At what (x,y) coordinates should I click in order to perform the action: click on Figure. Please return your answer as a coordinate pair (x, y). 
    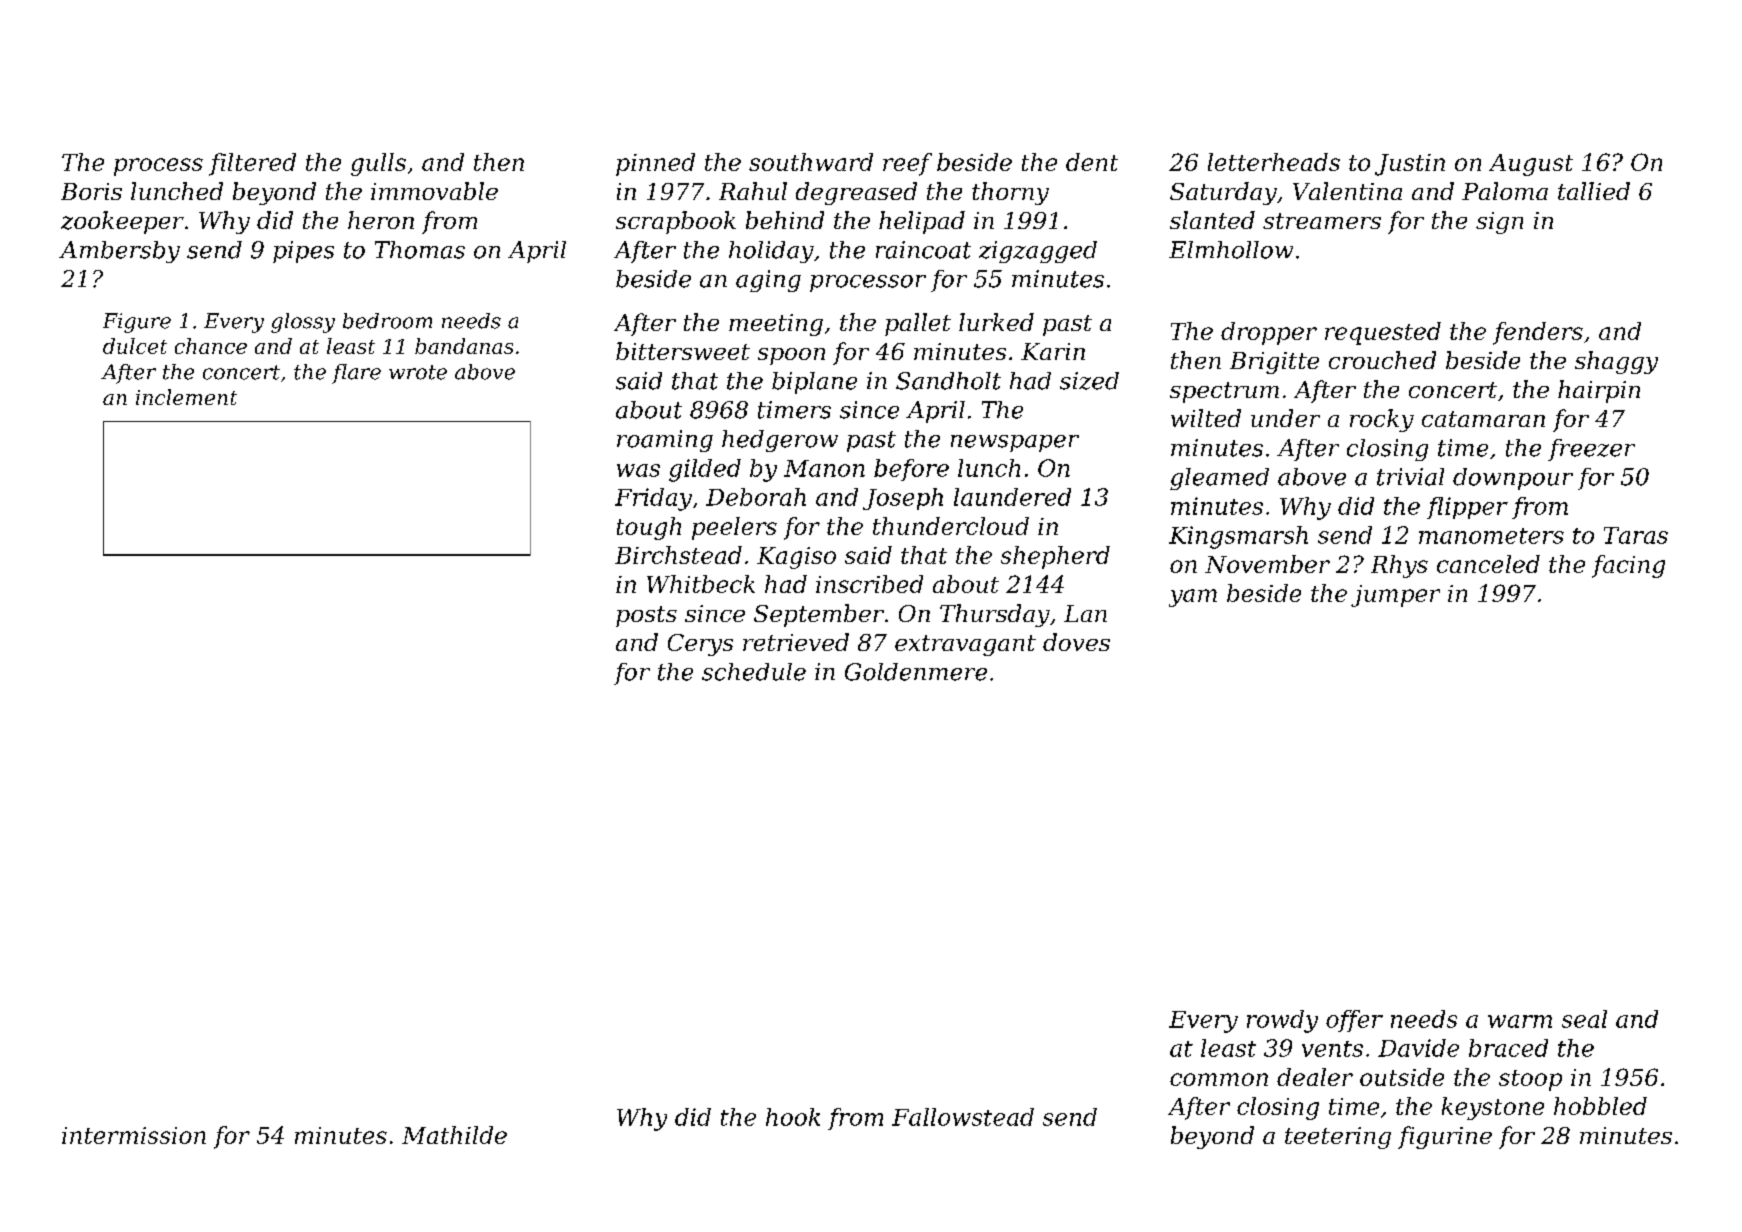
    Looking at the image, I should click on (137, 323).
